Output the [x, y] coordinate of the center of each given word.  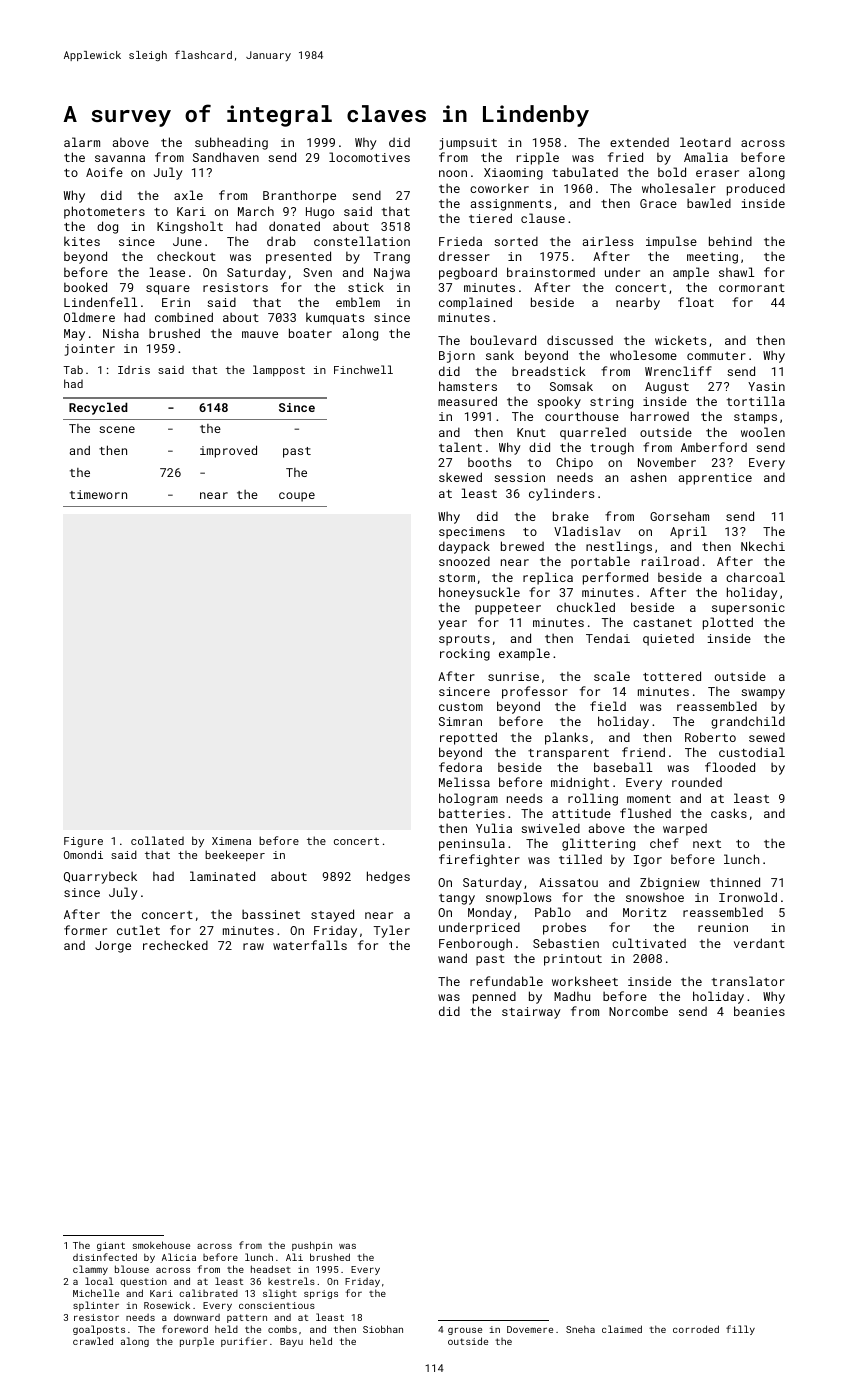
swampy [763, 694]
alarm [82, 142]
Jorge [113, 947]
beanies [759, 1011]
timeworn [98, 494]
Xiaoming [513, 174]
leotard [705, 142]
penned [494, 997]
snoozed [464, 561]
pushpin [312, 1246]
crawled [93, 1341]
